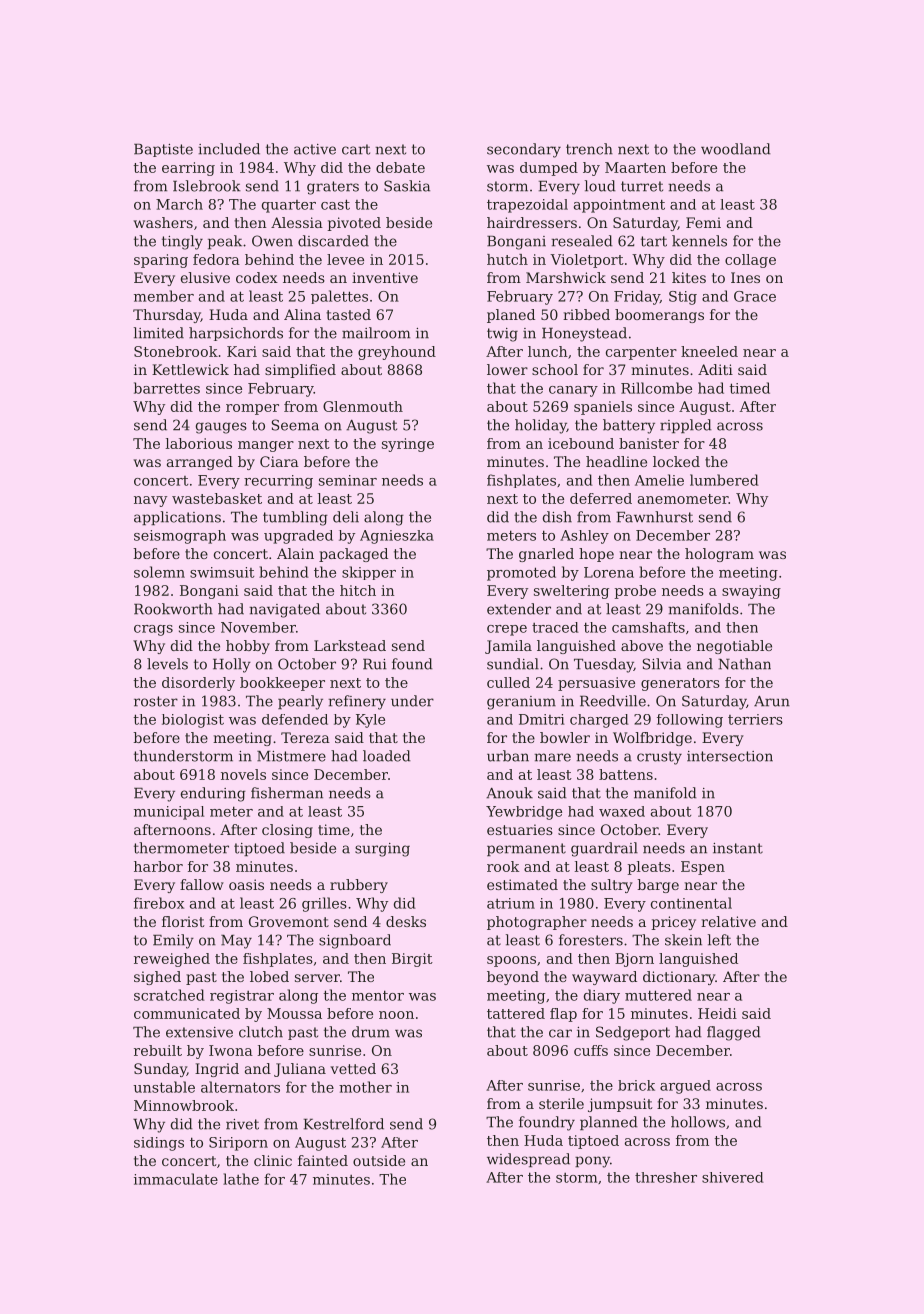  Describe the element at coordinates (633, 1033) in the image. I see `Sedgeport` at that location.
